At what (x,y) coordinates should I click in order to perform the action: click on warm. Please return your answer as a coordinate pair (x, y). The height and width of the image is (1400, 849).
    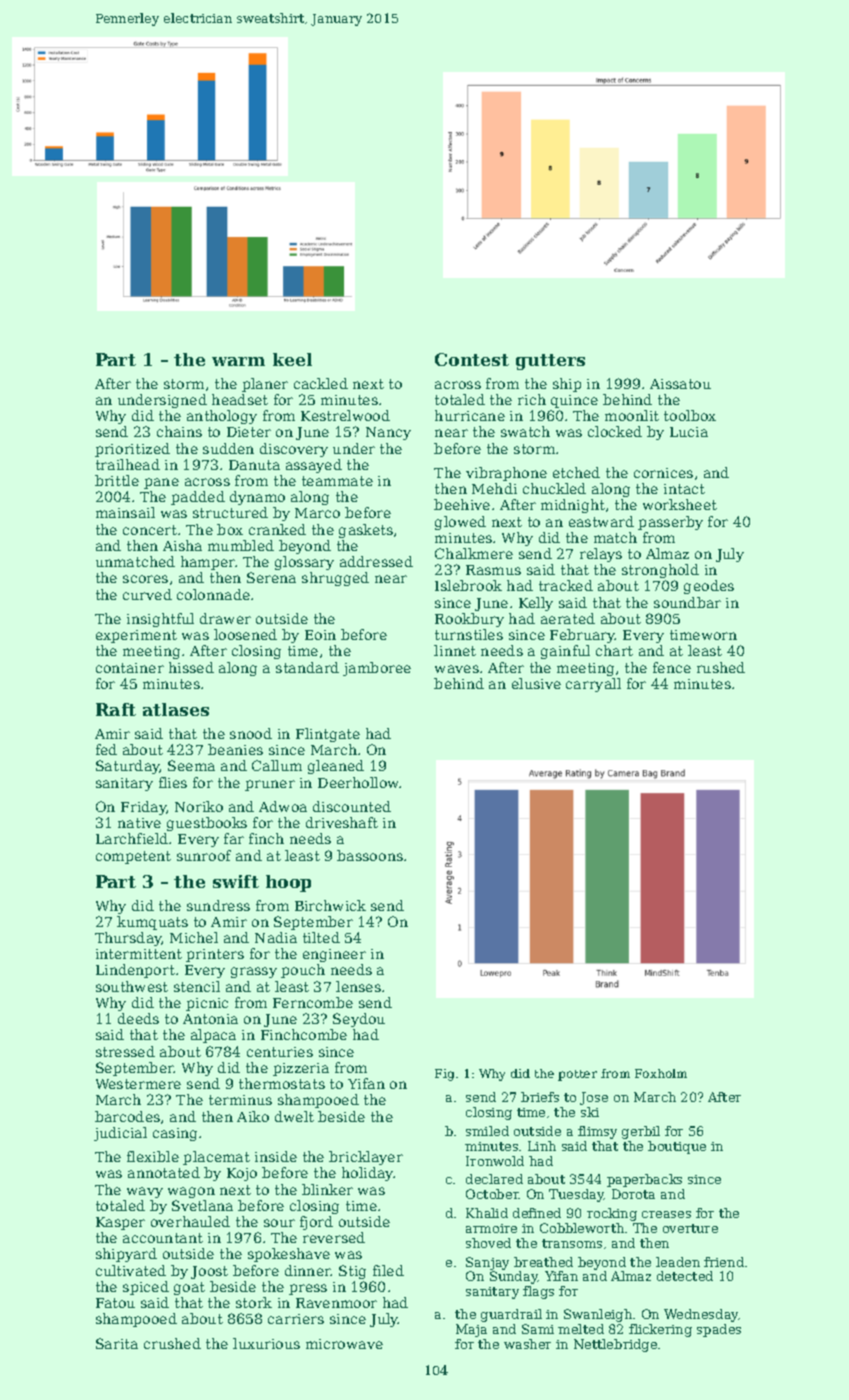
    Looking at the image, I should click on (238, 361).
